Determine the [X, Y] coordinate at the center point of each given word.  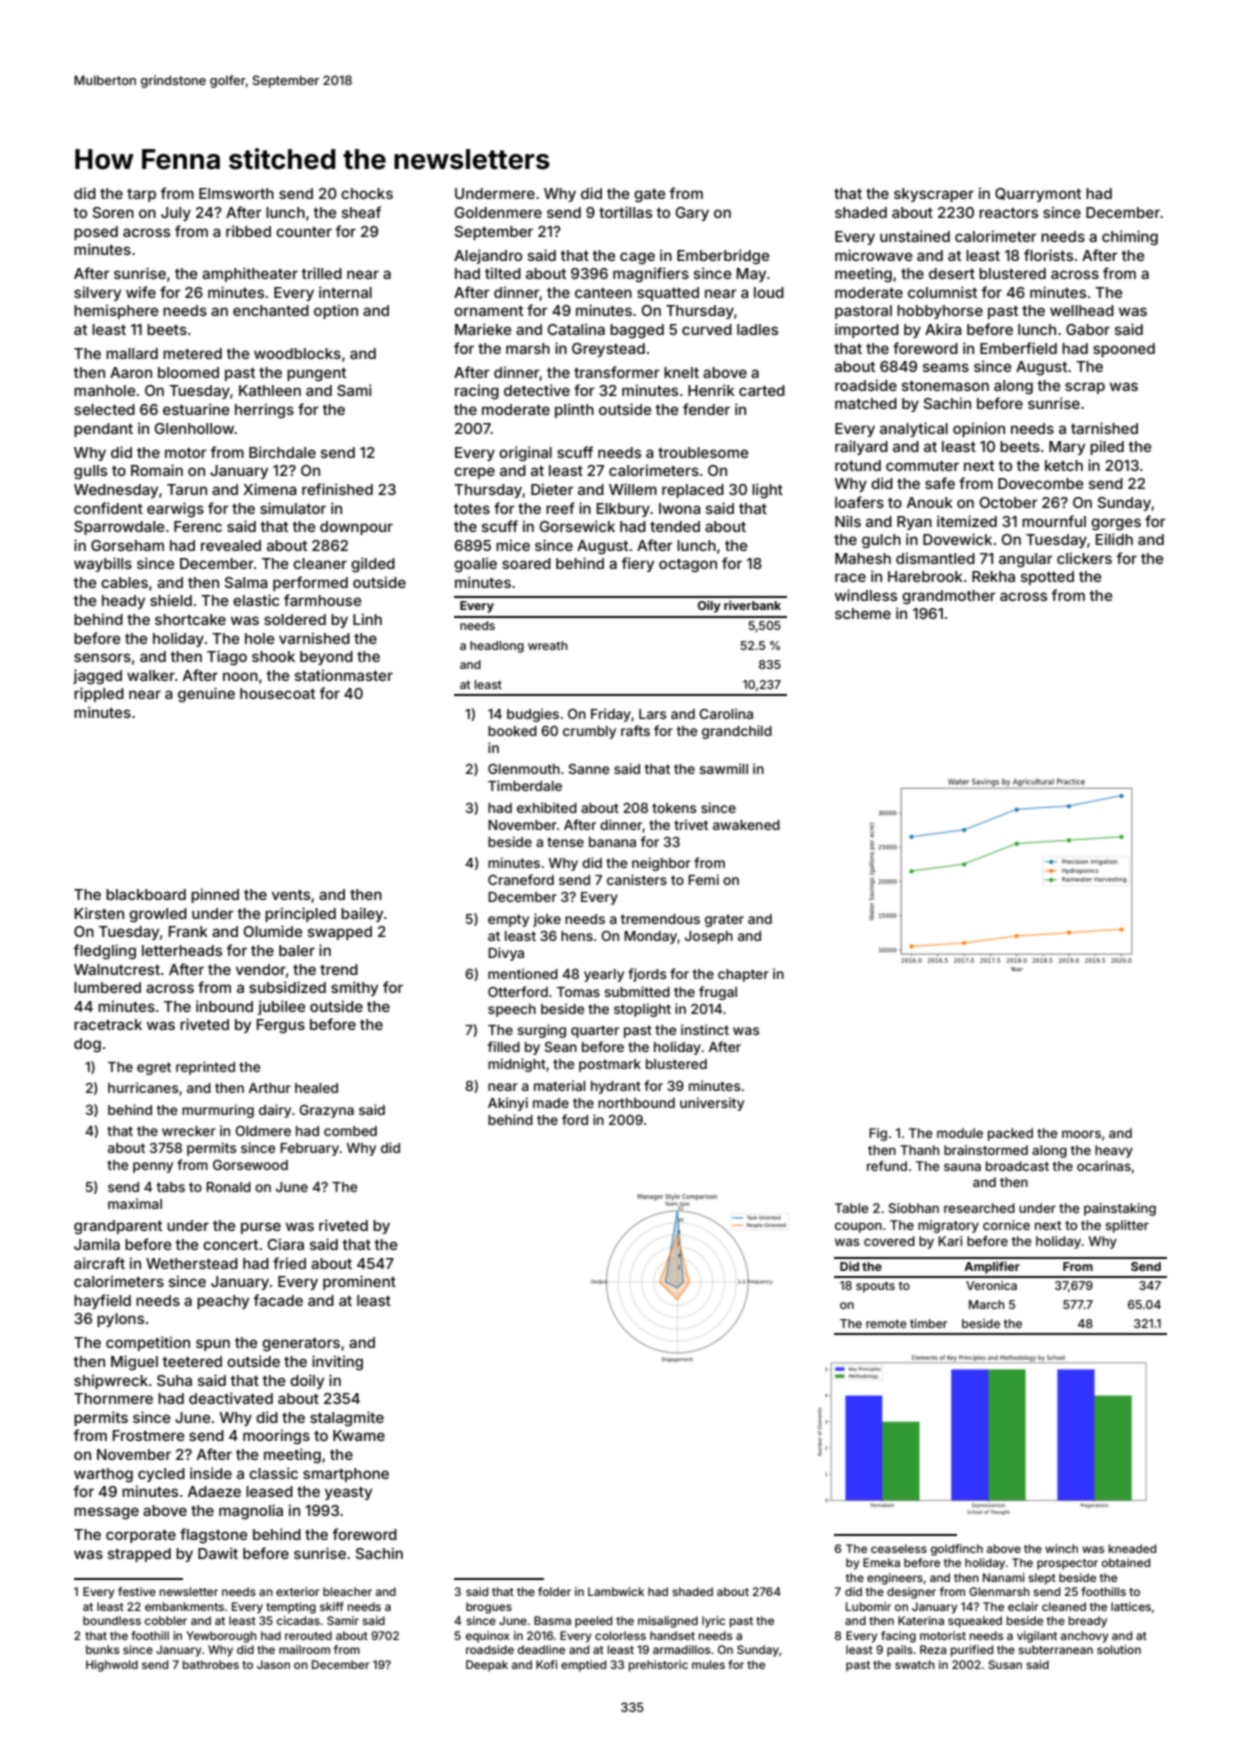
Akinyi [508, 1104]
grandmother [949, 597]
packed [1010, 1134]
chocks [367, 193]
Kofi [546, 1664]
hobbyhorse [940, 312]
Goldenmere [498, 212]
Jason [273, 1664]
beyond [326, 658]
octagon [688, 566]
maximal [135, 1203]
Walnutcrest [117, 969]
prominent [359, 1282]
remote [886, 1324]
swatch [915, 1664]
